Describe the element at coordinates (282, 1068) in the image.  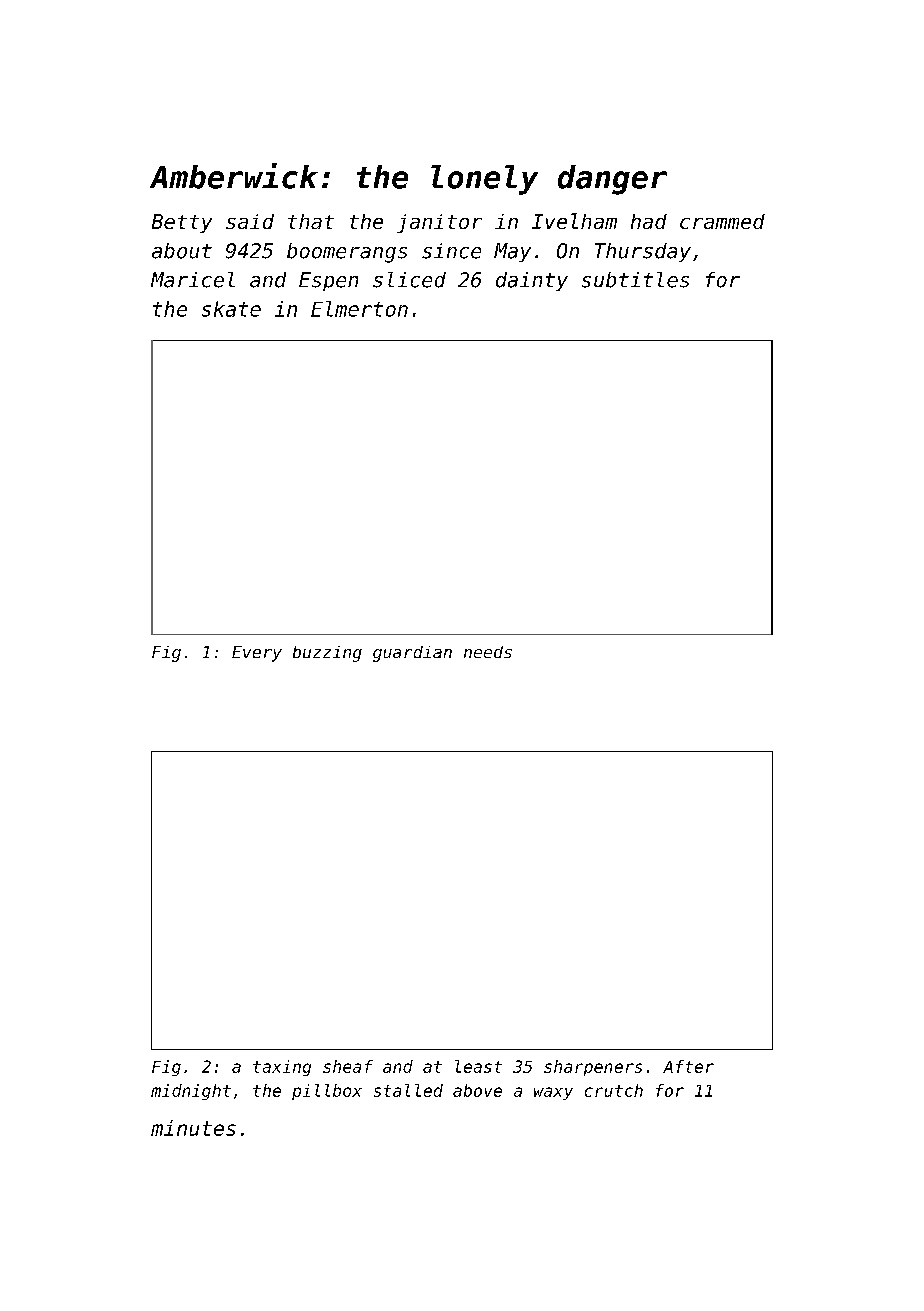
I see `taxing` at that location.
